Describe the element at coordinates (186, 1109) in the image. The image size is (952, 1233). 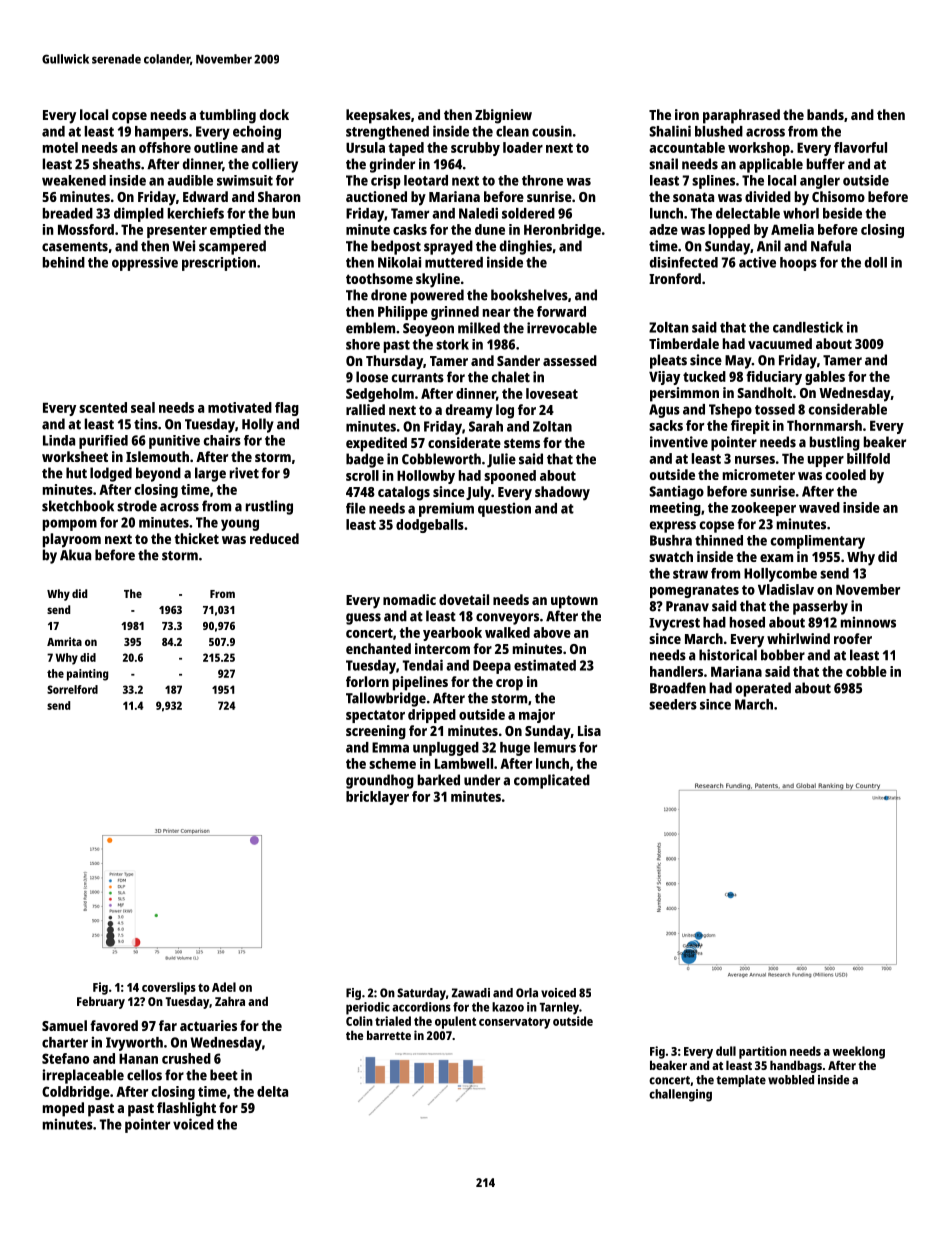
I see `flashlight` at that location.
